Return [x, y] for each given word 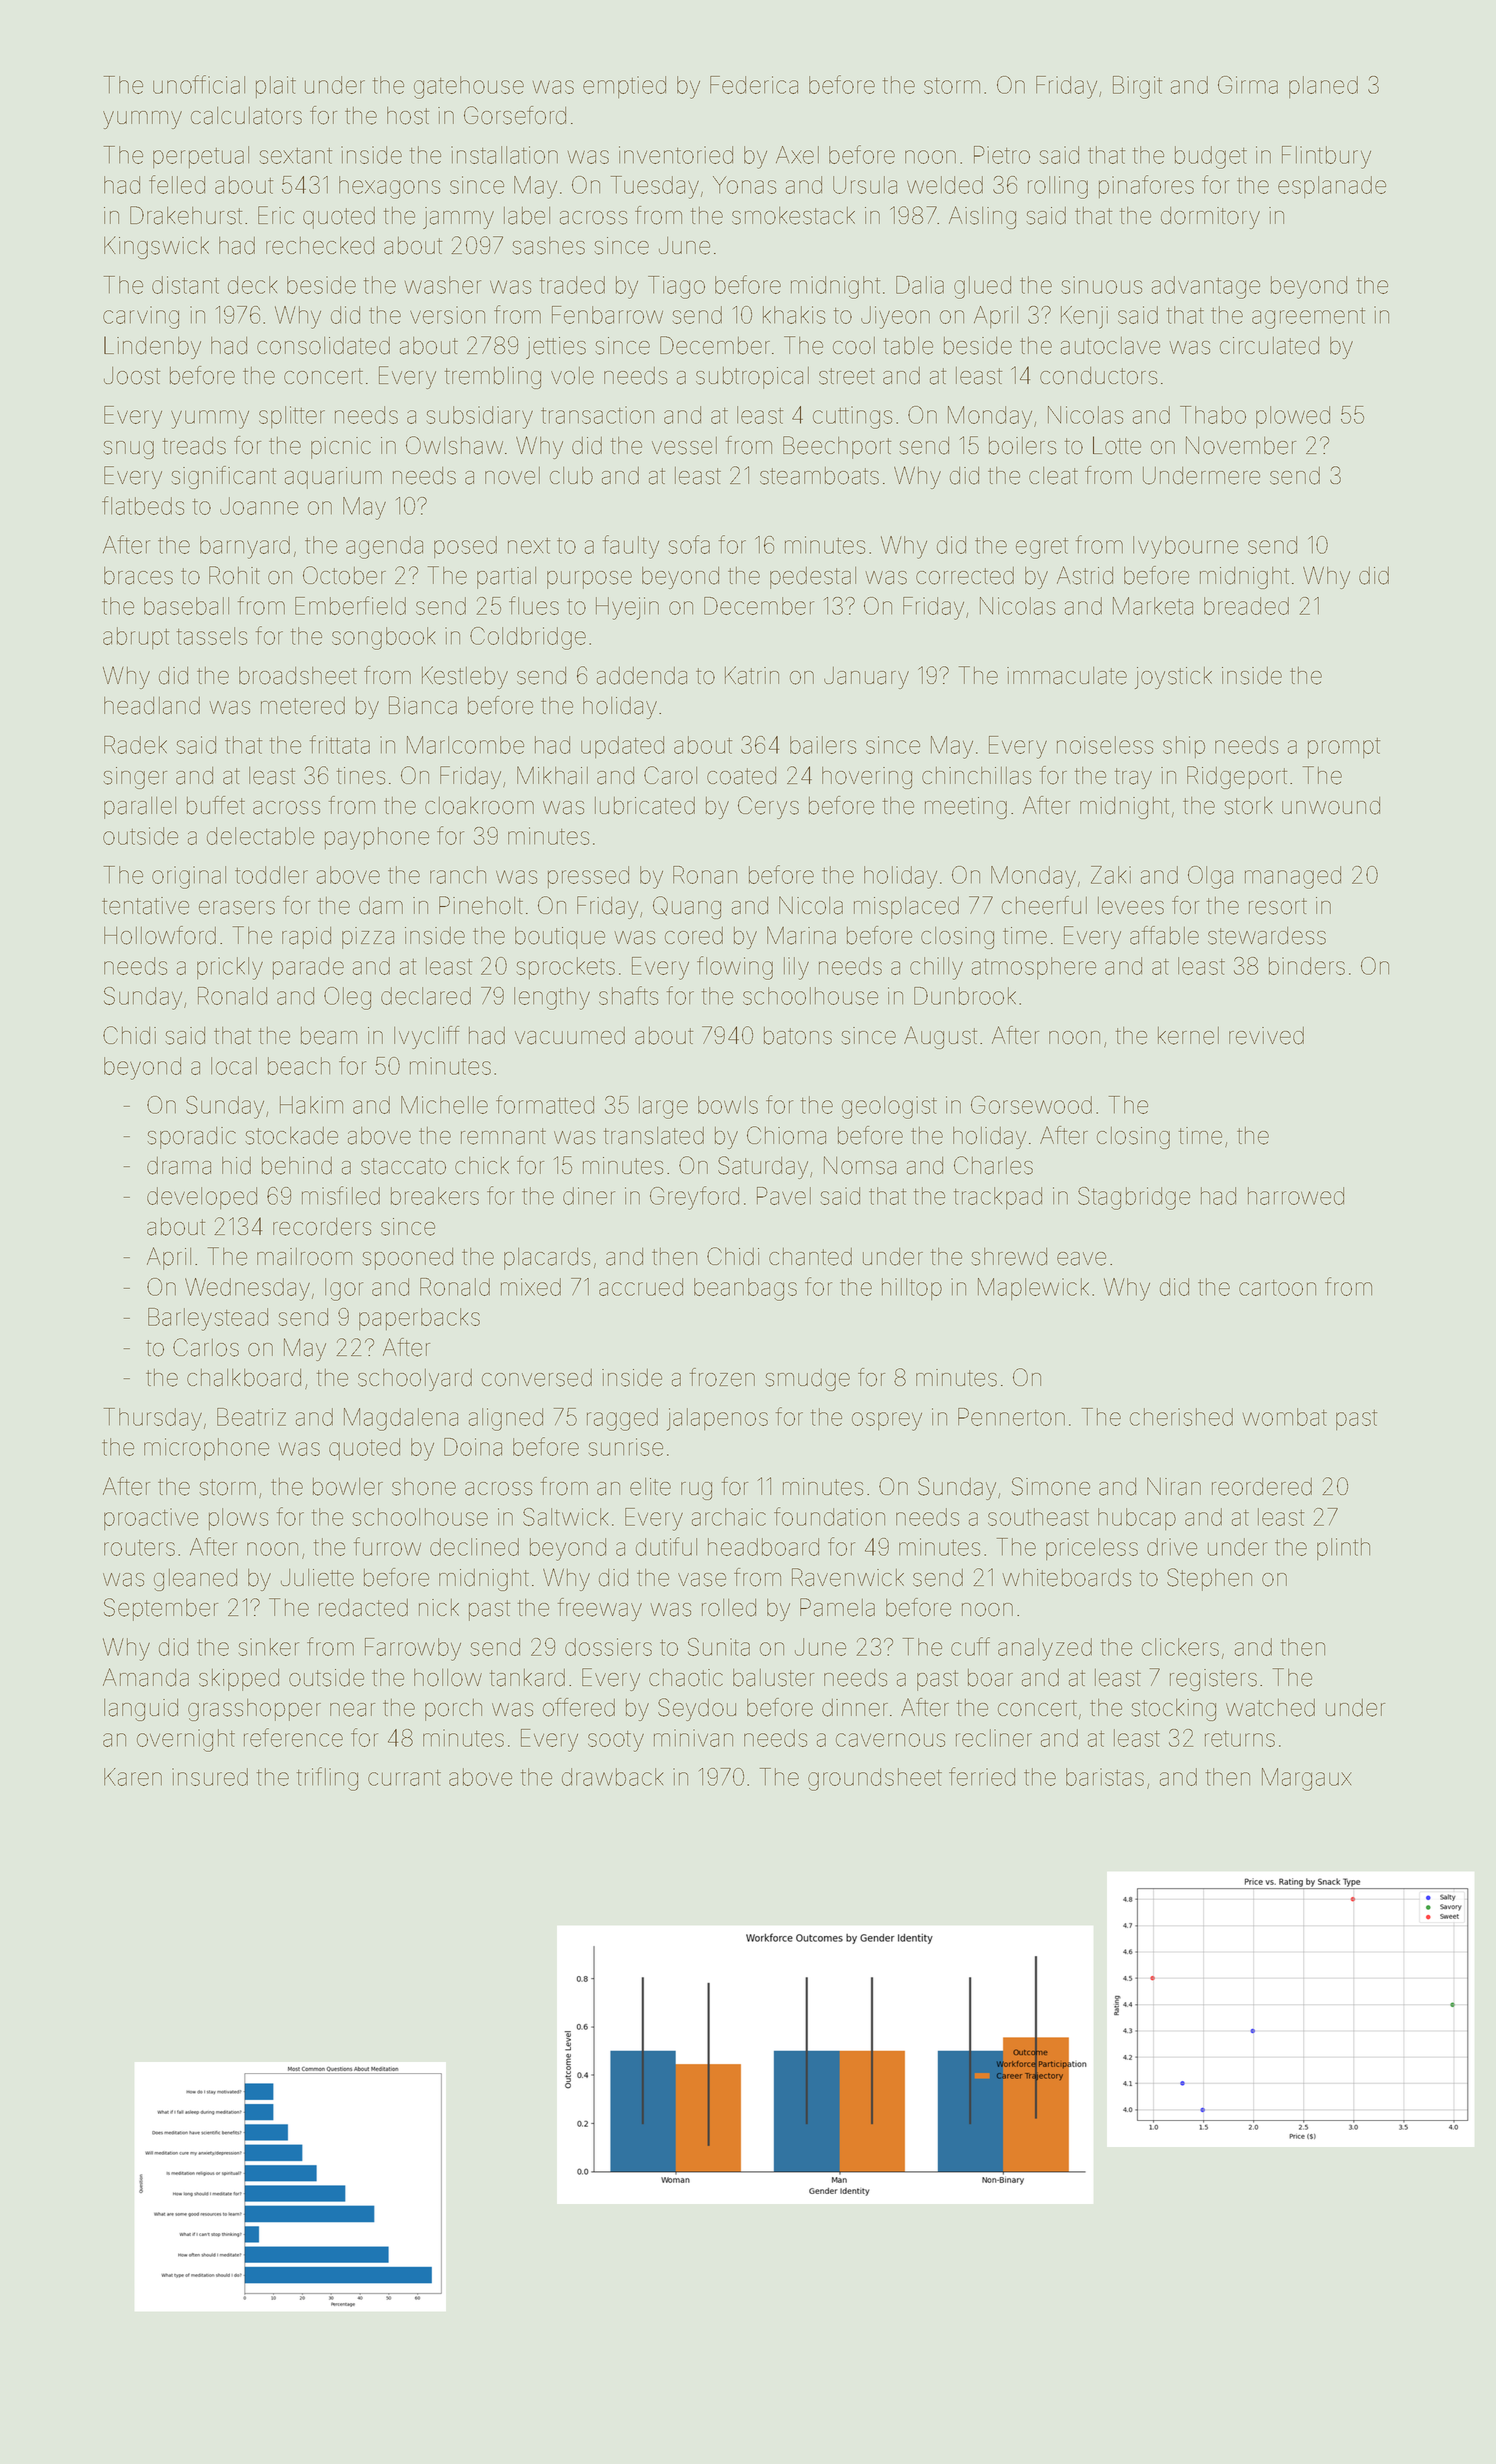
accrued [641, 1287]
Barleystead [208, 1319]
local [234, 1066]
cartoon [1277, 1288]
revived [1266, 1036]
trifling [327, 1779]
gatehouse [469, 87]
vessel [684, 446]
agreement [1308, 318]
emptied [624, 87]
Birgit [1137, 87]
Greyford [694, 1198]
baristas [1105, 1777]
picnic [341, 448]
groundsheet [875, 1779]
